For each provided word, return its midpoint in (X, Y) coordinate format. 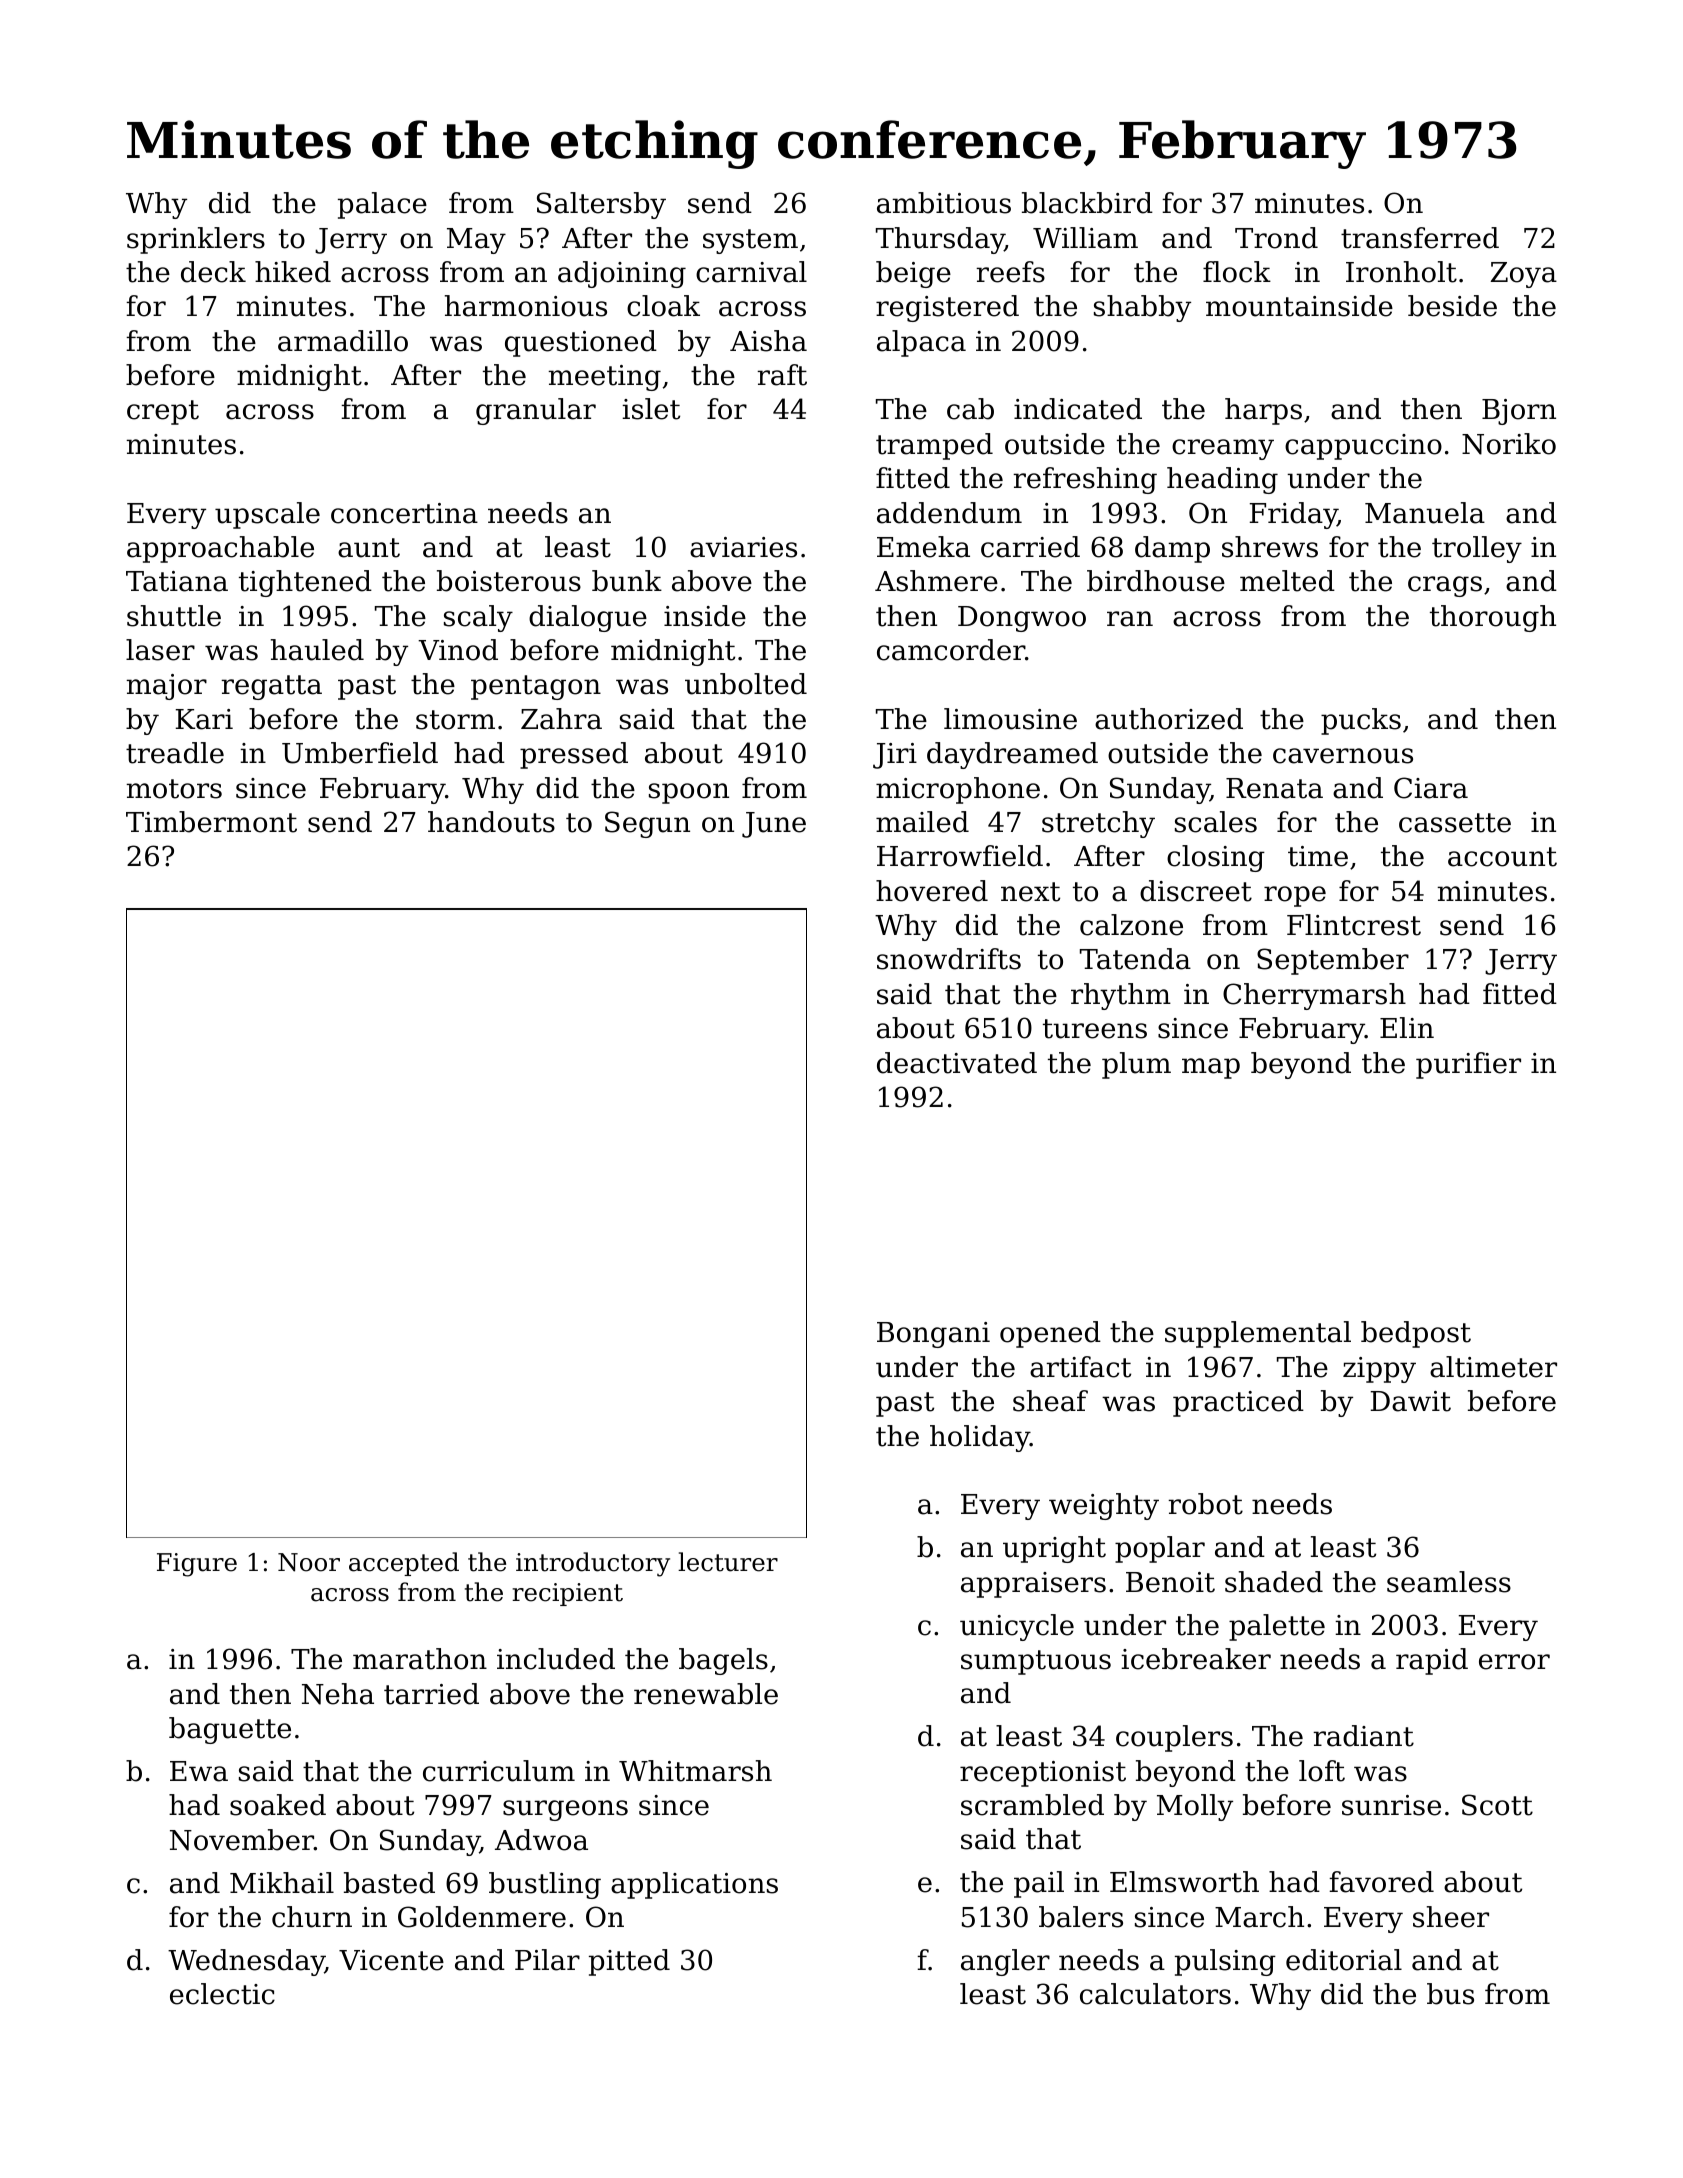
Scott (1497, 1805)
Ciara (1431, 788)
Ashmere (936, 581)
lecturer (728, 1562)
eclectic (222, 1994)
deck (213, 272)
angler (1005, 1962)
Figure (197, 1565)
